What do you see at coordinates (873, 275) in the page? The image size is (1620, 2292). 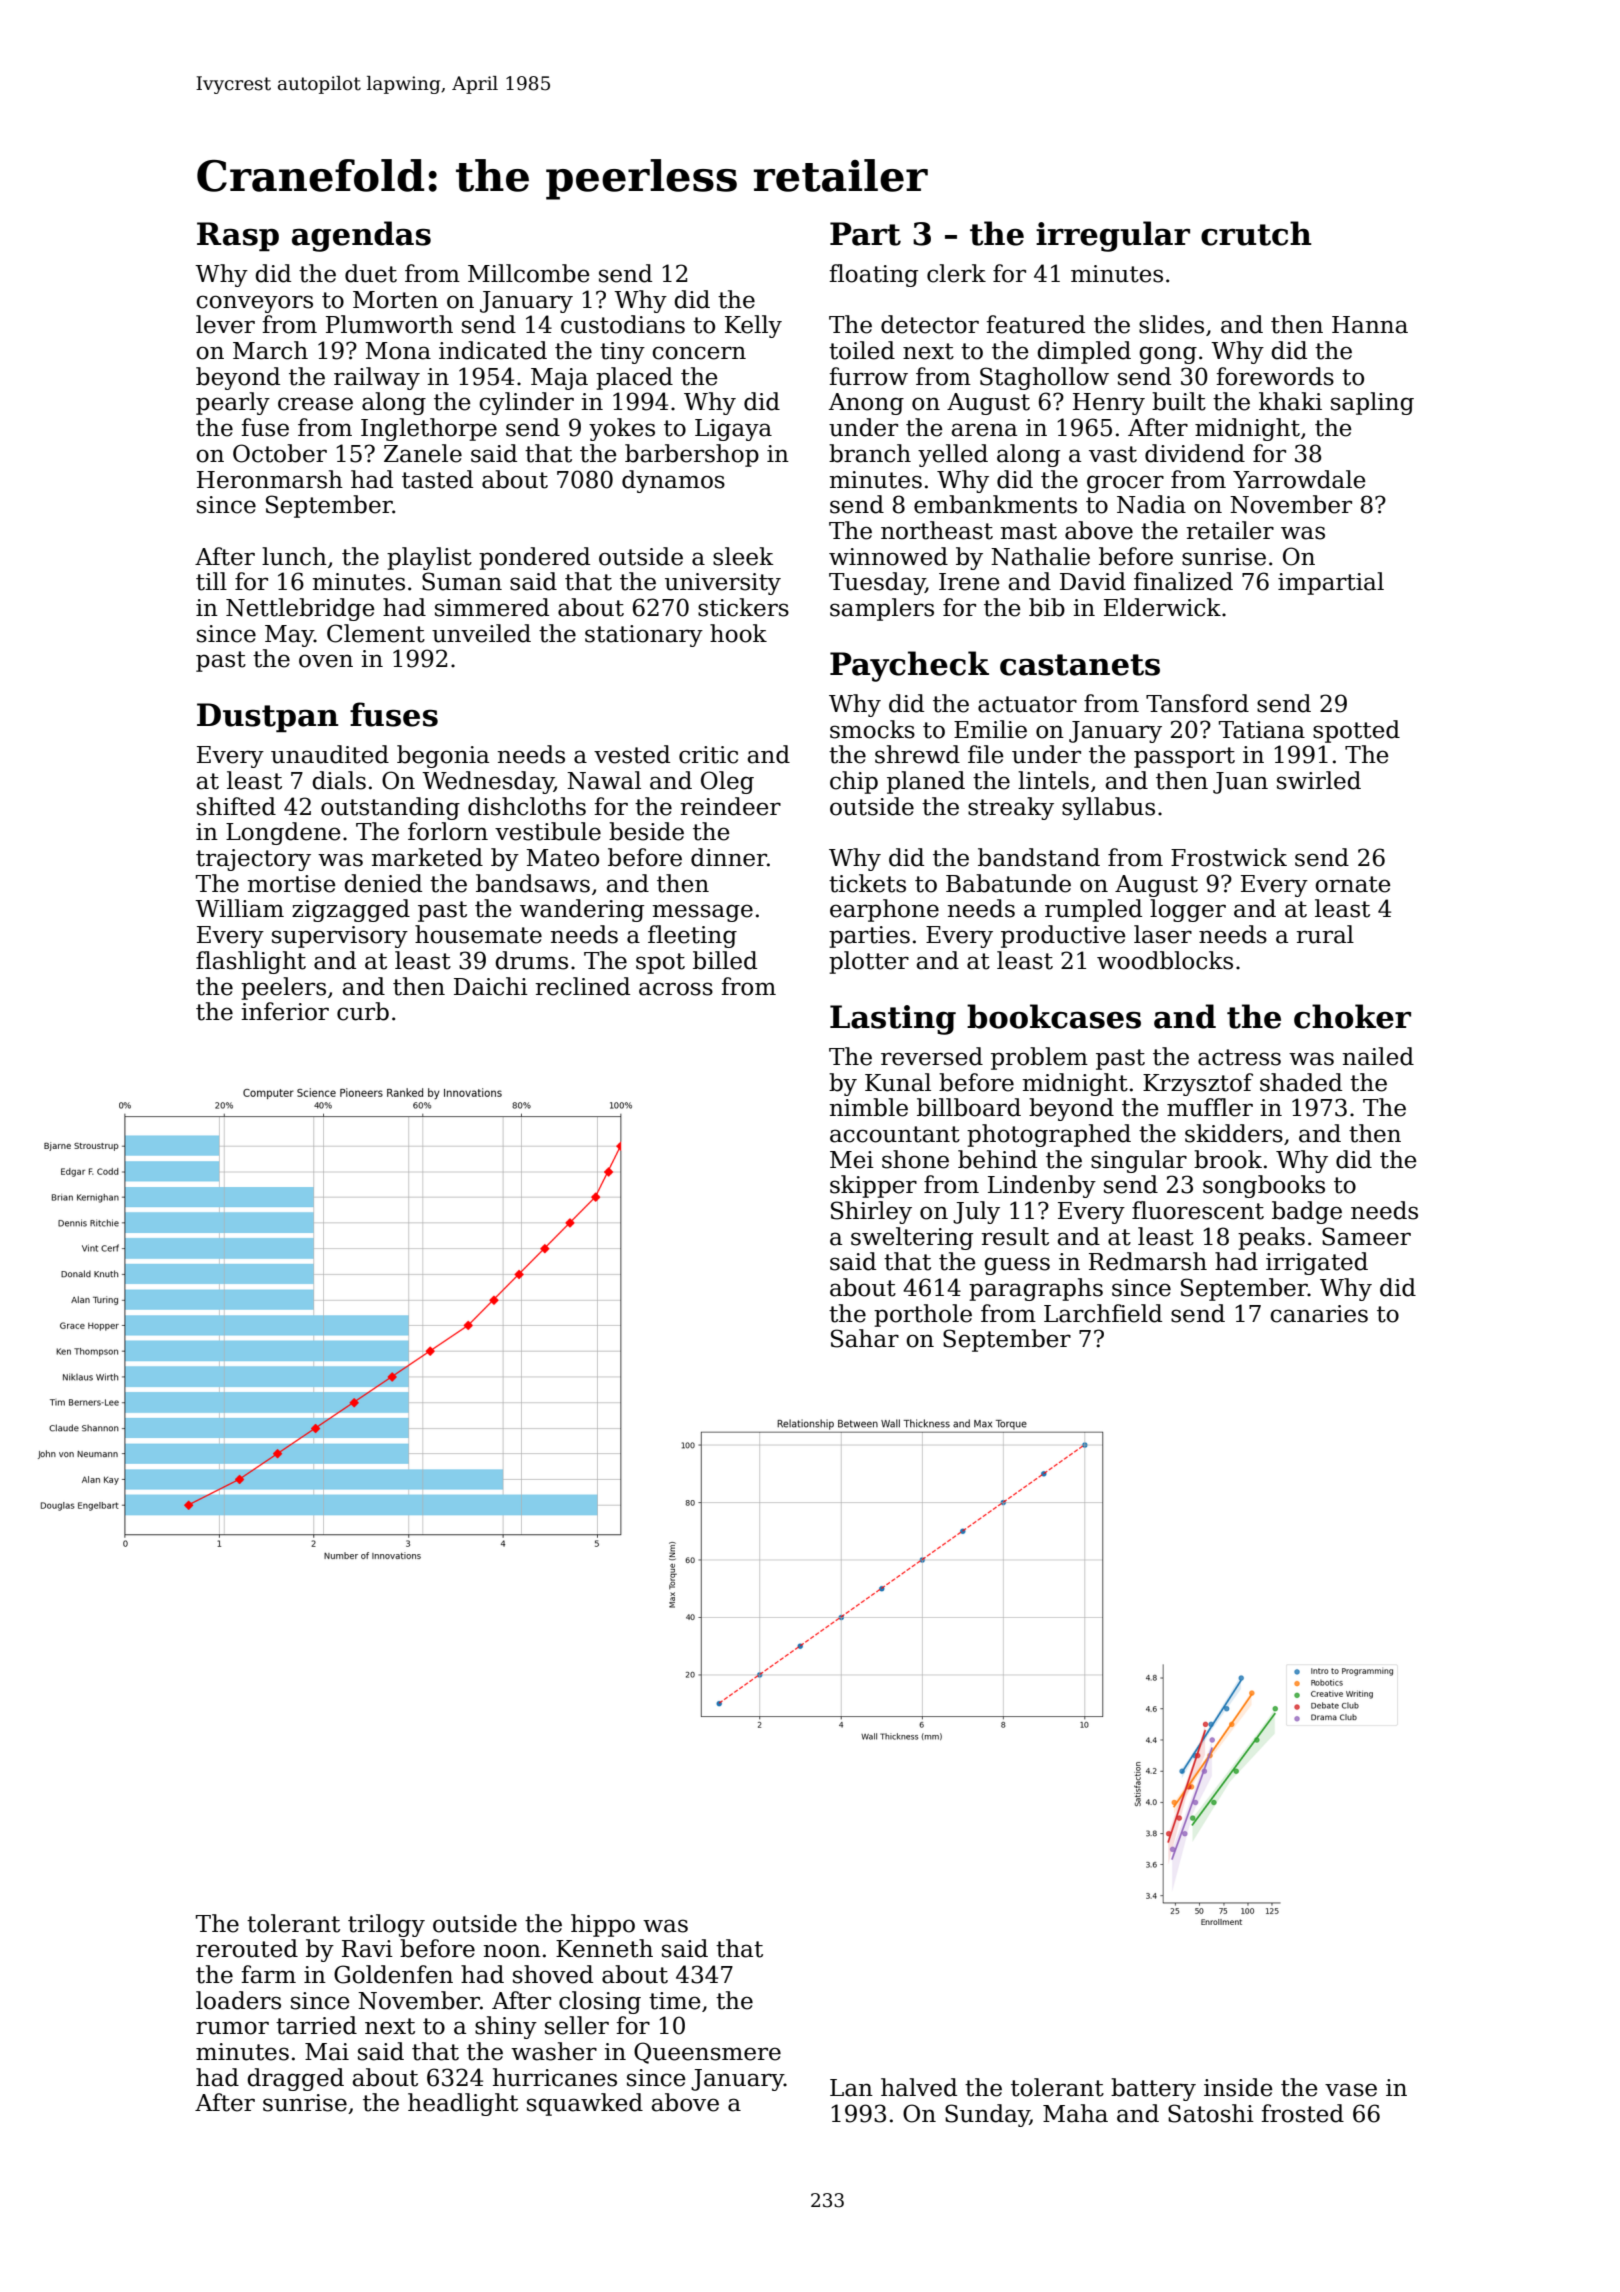 I see `floating` at bounding box center [873, 275].
